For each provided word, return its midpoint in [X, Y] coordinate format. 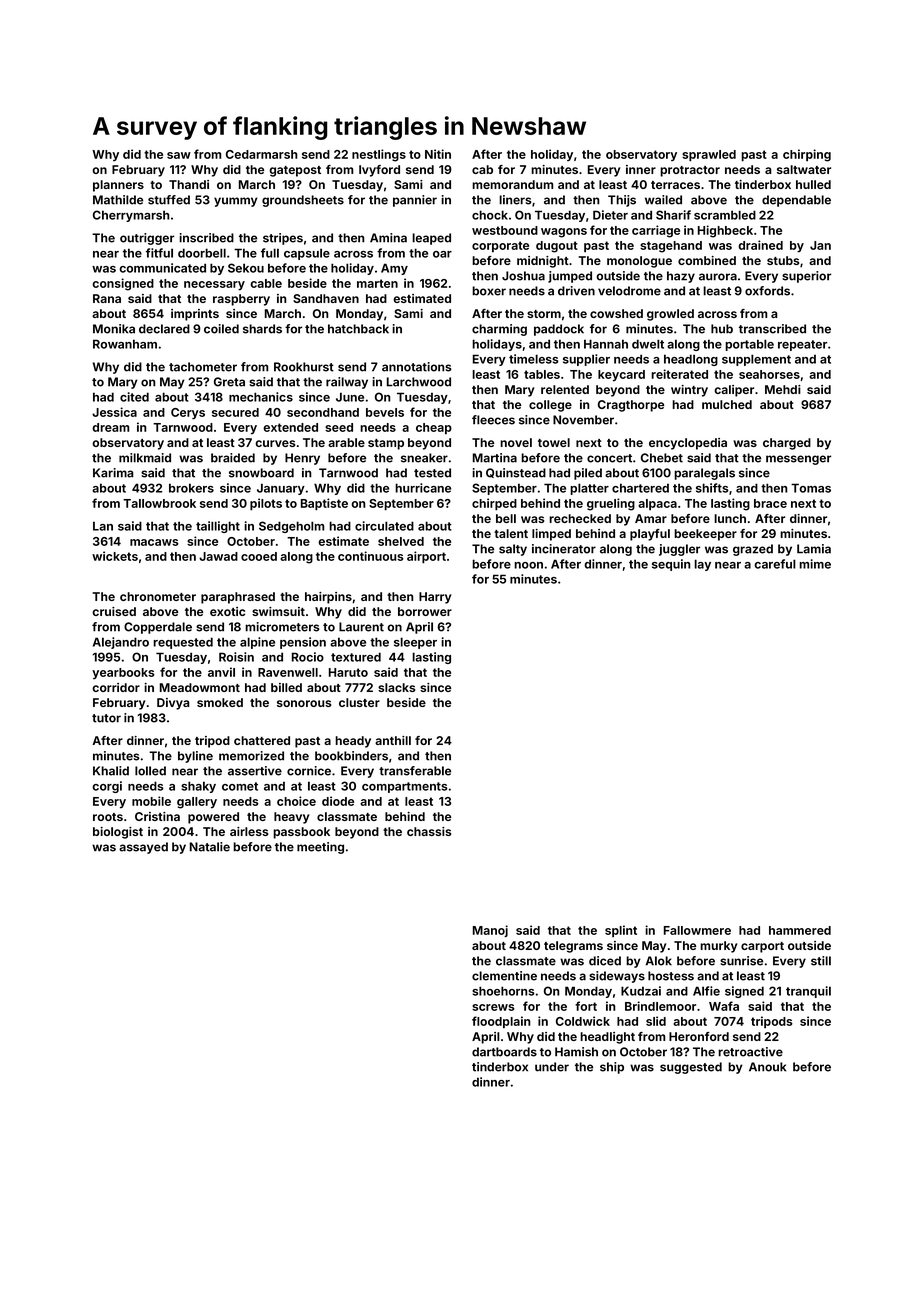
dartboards [504, 1052]
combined [707, 260]
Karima [113, 473]
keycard [621, 376]
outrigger [147, 239]
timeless [534, 359]
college [550, 406]
